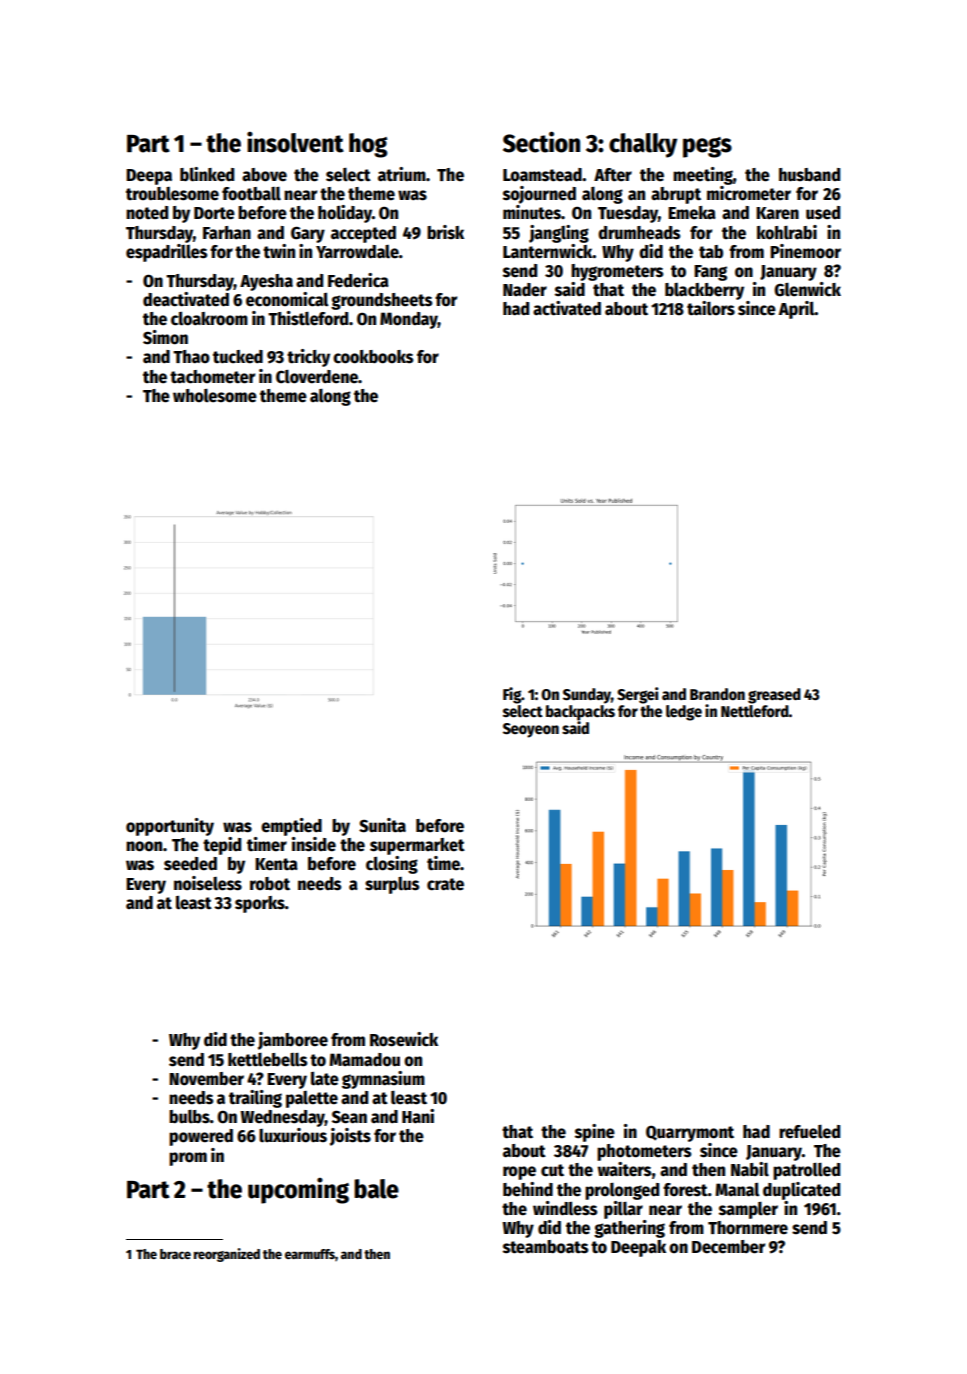  Describe the element at coordinates (638, 695) in the document. I see `Sergei` at that location.
